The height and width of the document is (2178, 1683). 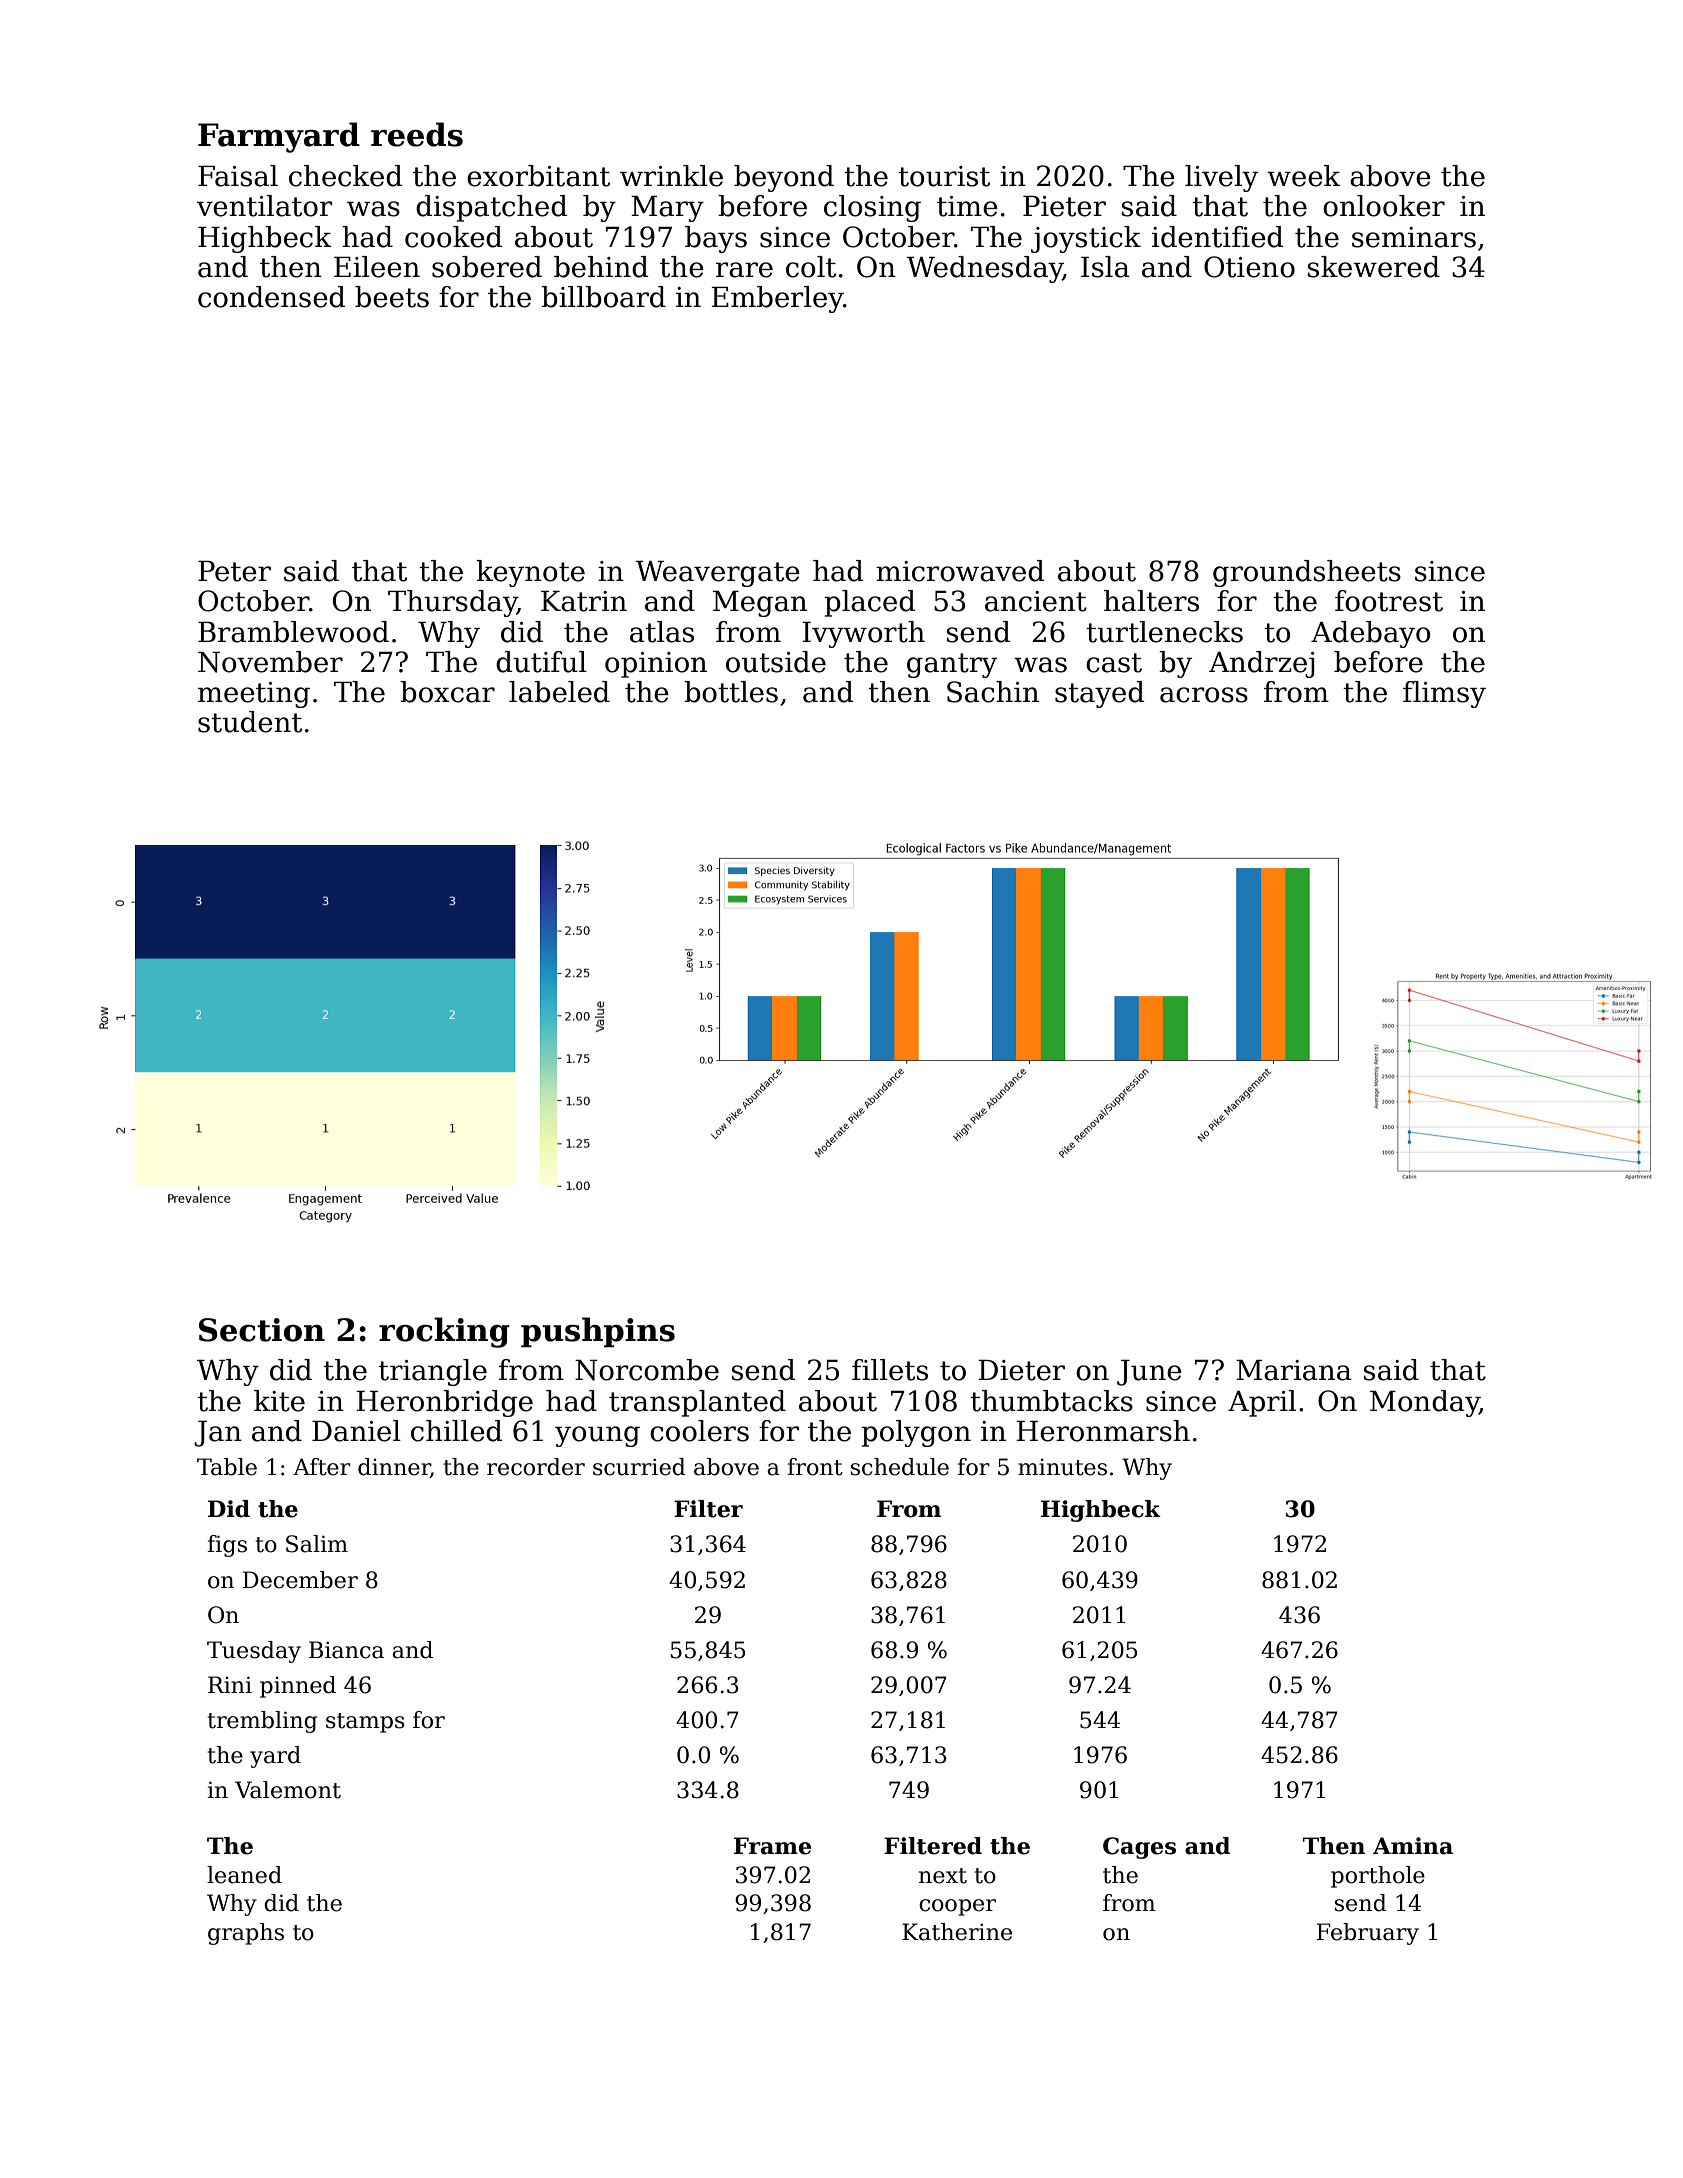 I want to click on beyond, so click(x=784, y=178).
